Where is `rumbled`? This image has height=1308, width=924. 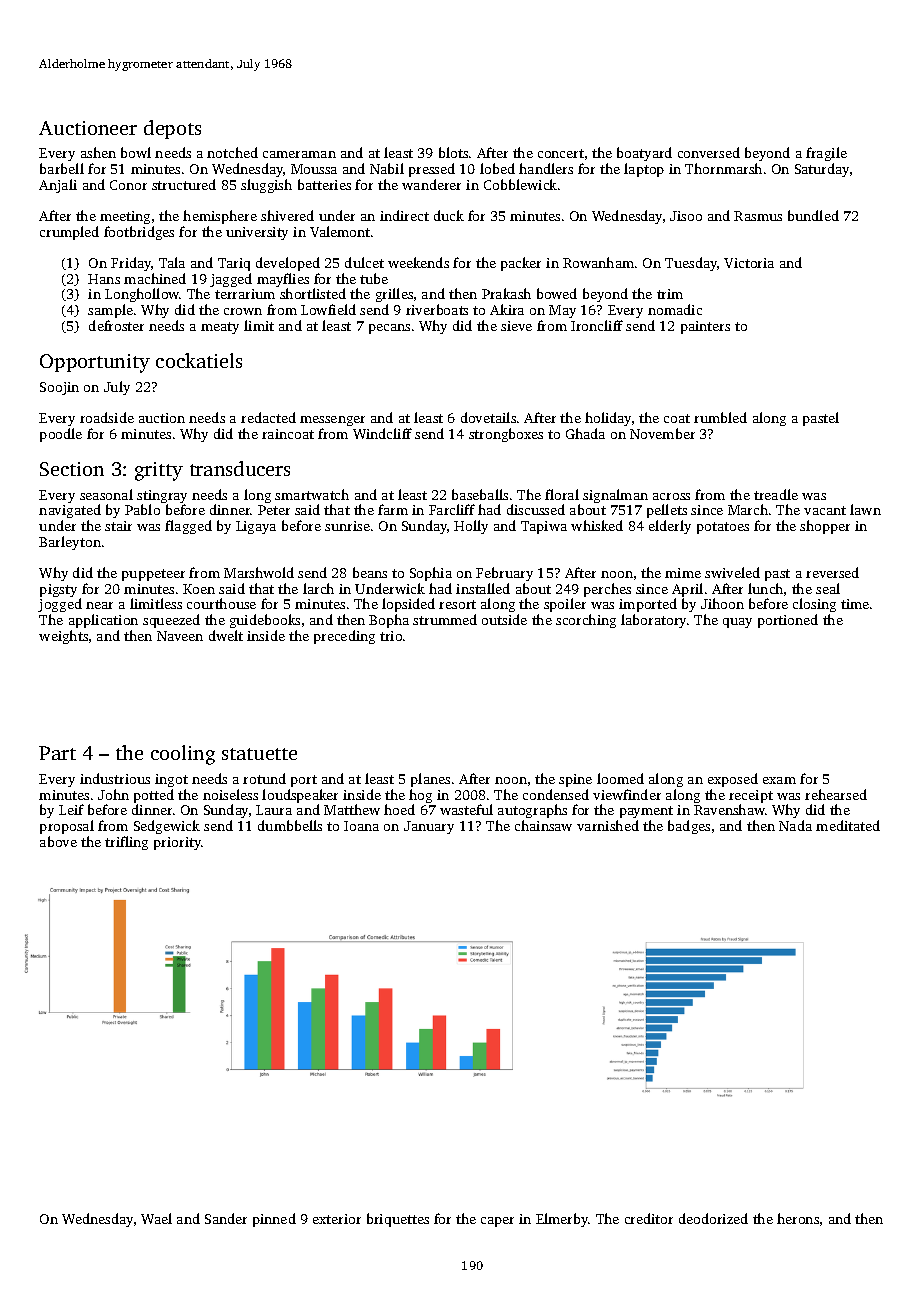
rumbled is located at coordinates (720, 417).
